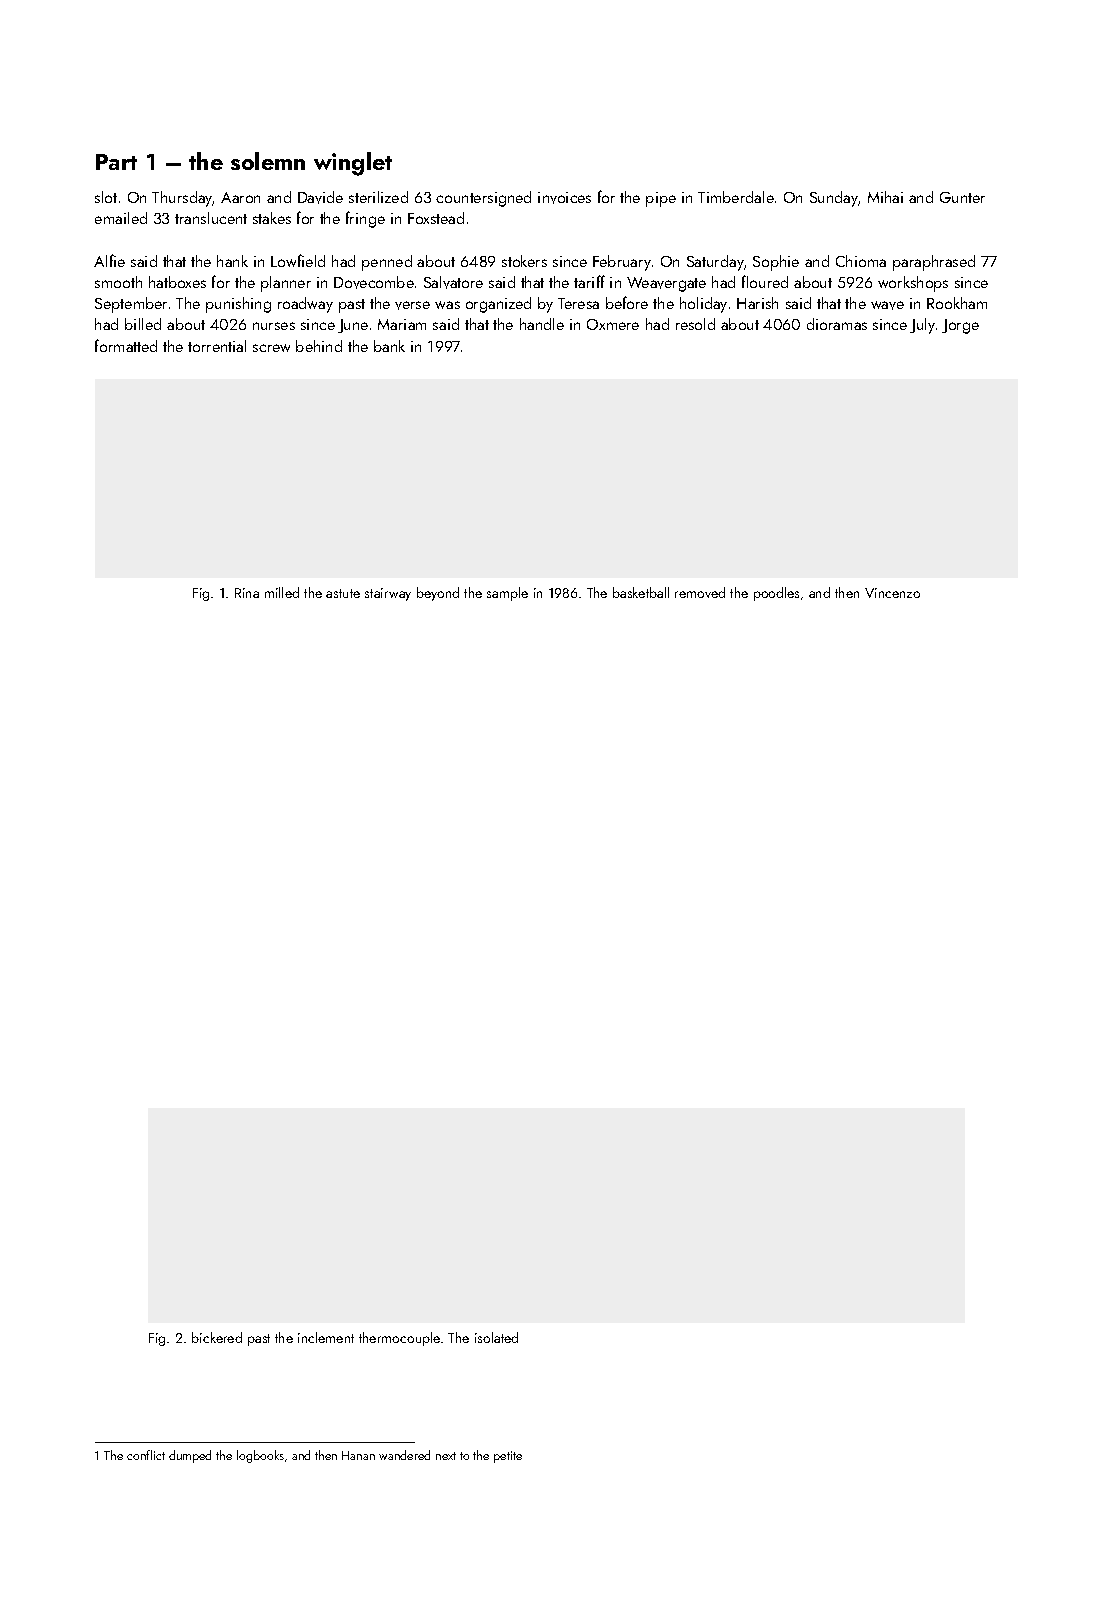 The image size is (1113, 1612). I want to click on poodles, so click(776, 594).
